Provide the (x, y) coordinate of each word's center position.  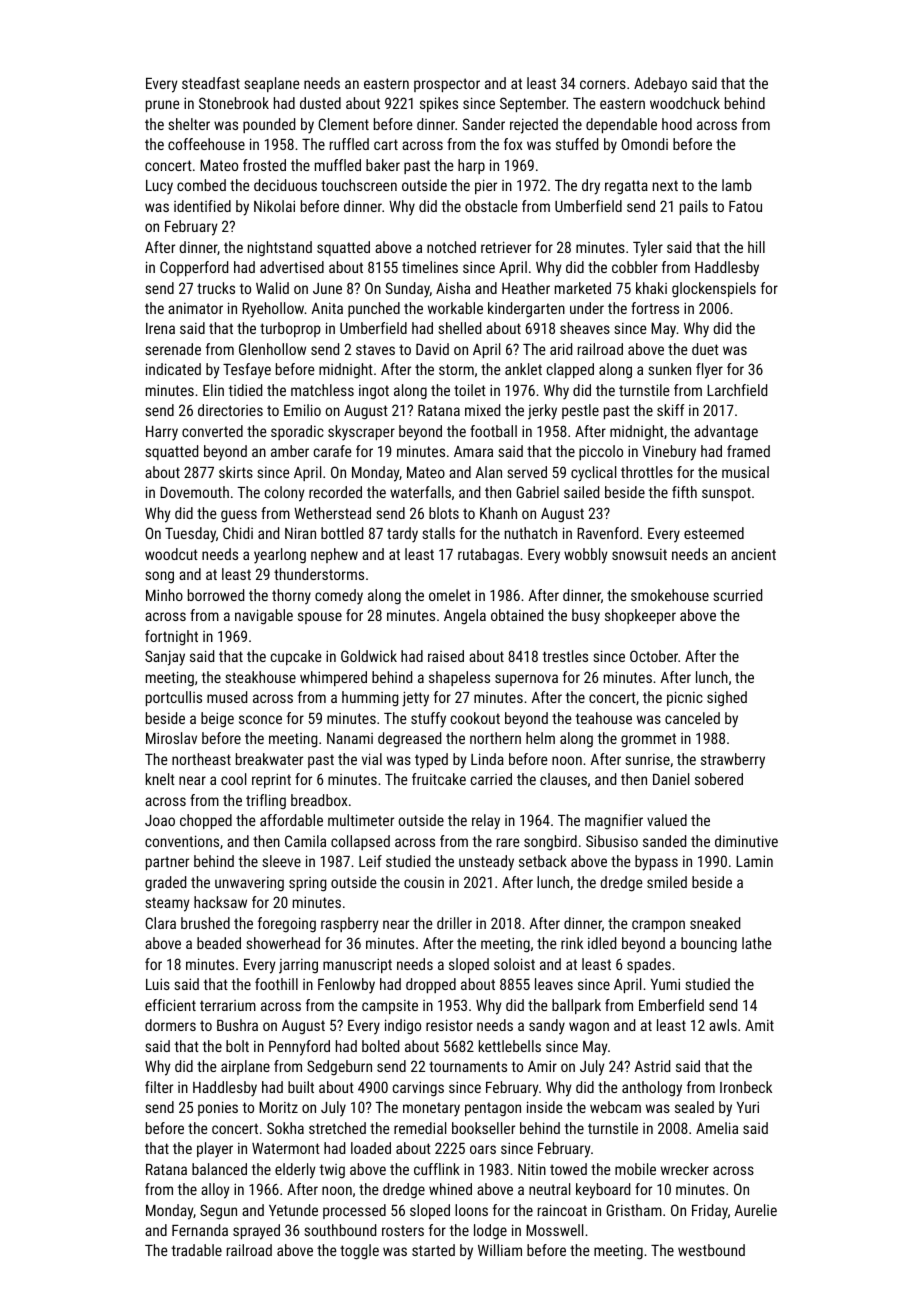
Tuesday (190, 535)
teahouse (604, 718)
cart (386, 144)
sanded (664, 841)
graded (165, 884)
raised (446, 656)
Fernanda (200, 1230)
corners (603, 84)
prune (163, 106)
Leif (370, 861)
